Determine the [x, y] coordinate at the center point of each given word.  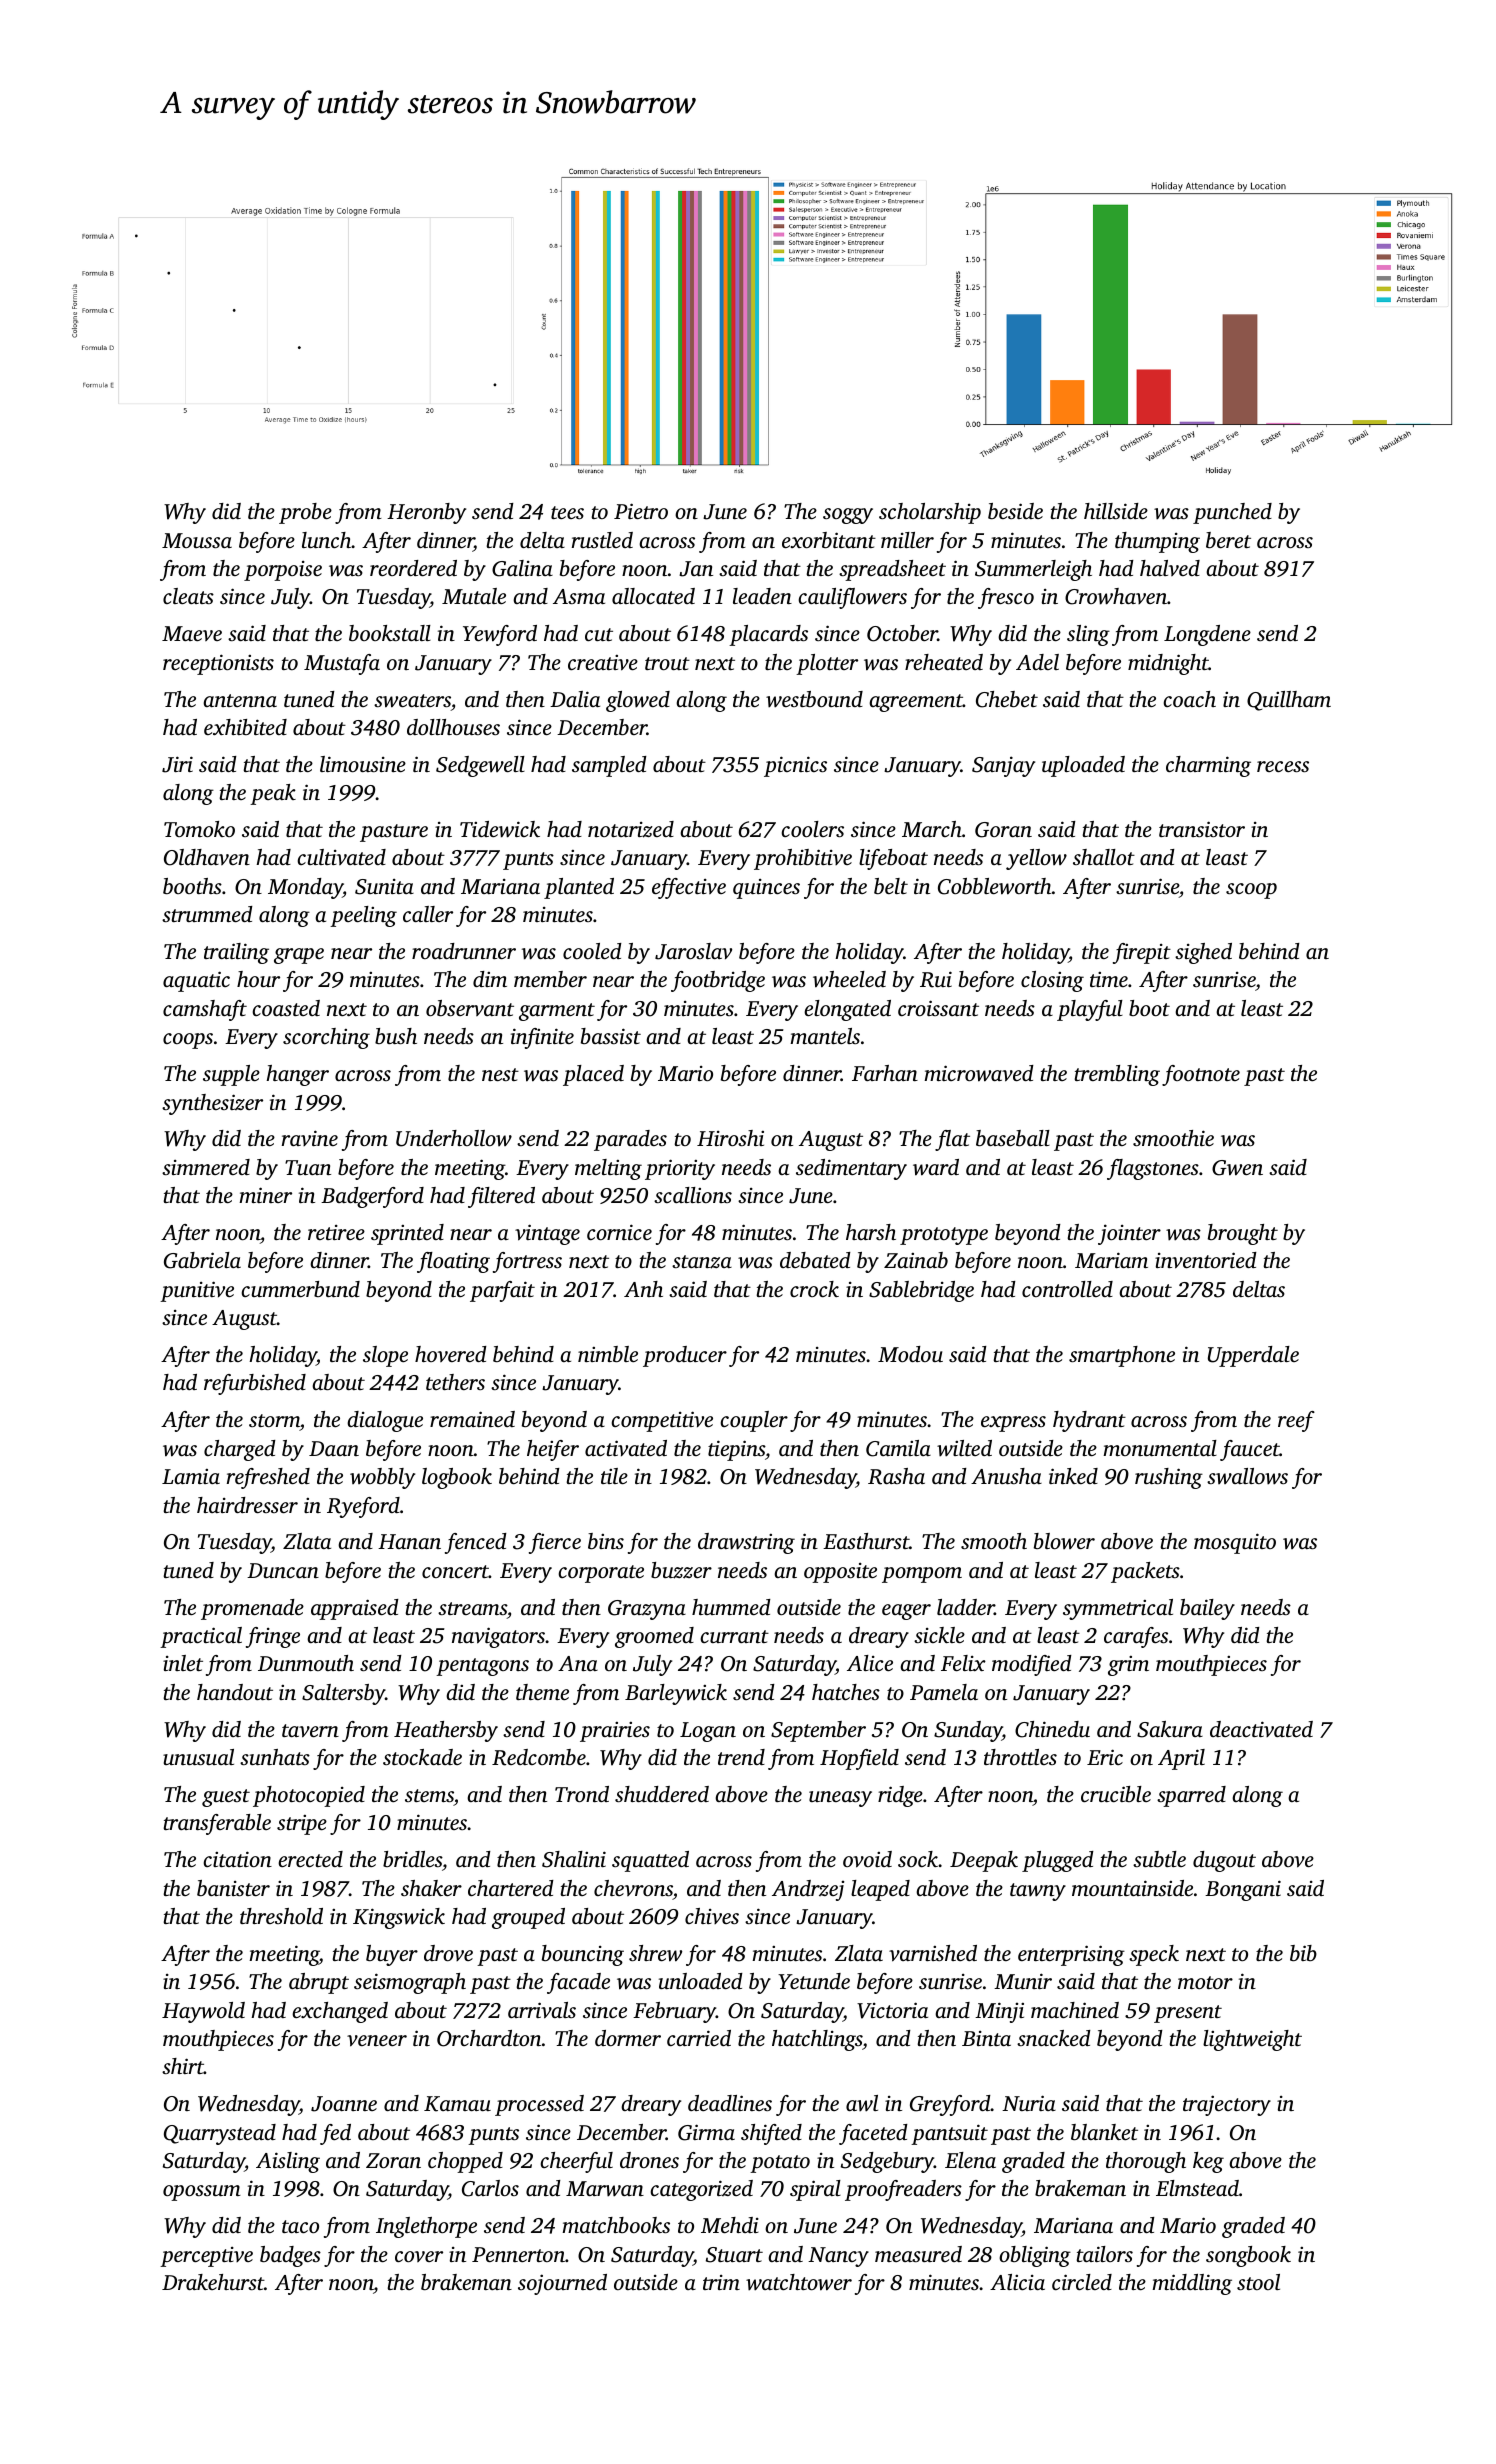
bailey [1207, 1609]
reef [1296, 1421]
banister [233, 1888]
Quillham [1289, 701]
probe [305, 513]
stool [1258, 2282]
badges [290, 2256]
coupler [754, 1421]
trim [721, 2282]
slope [385, 1356]
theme [542, 1692]
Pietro [641, 511]
